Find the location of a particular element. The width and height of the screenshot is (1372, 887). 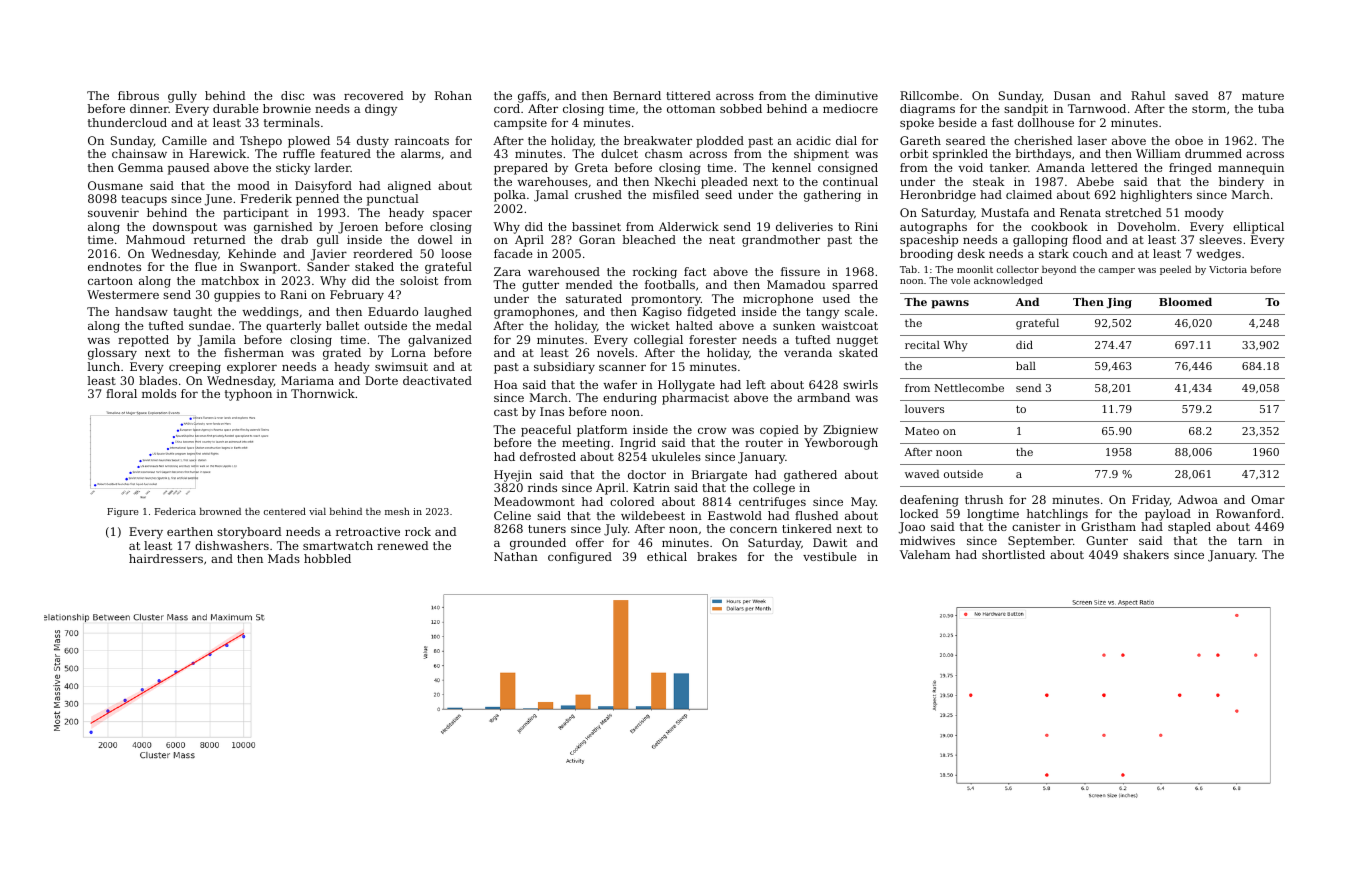

Meadowmont is located at coordinates (534, 501).
